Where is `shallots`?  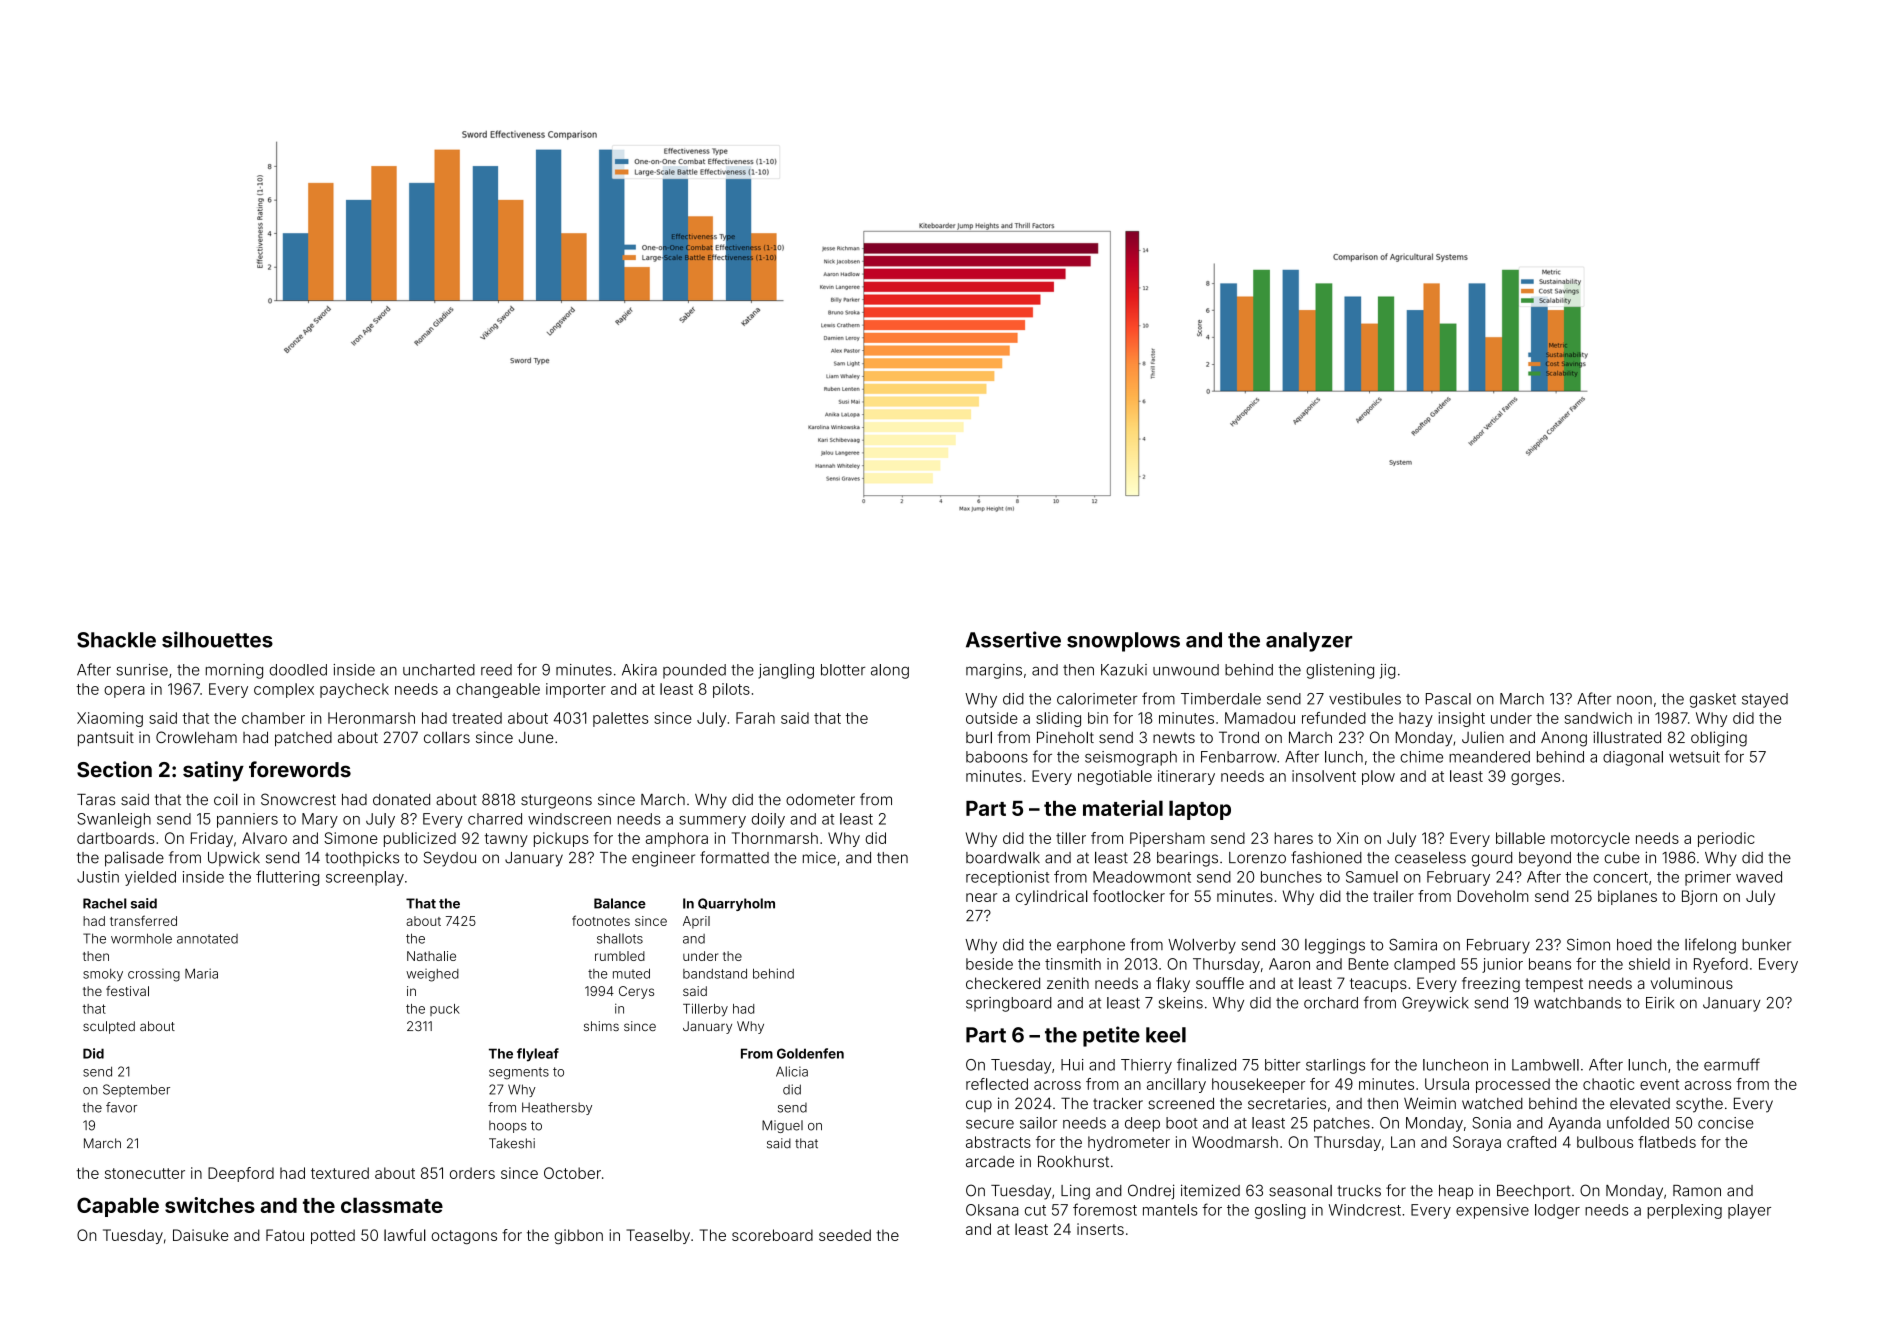 shallots is located at coordinates (620, 938).
